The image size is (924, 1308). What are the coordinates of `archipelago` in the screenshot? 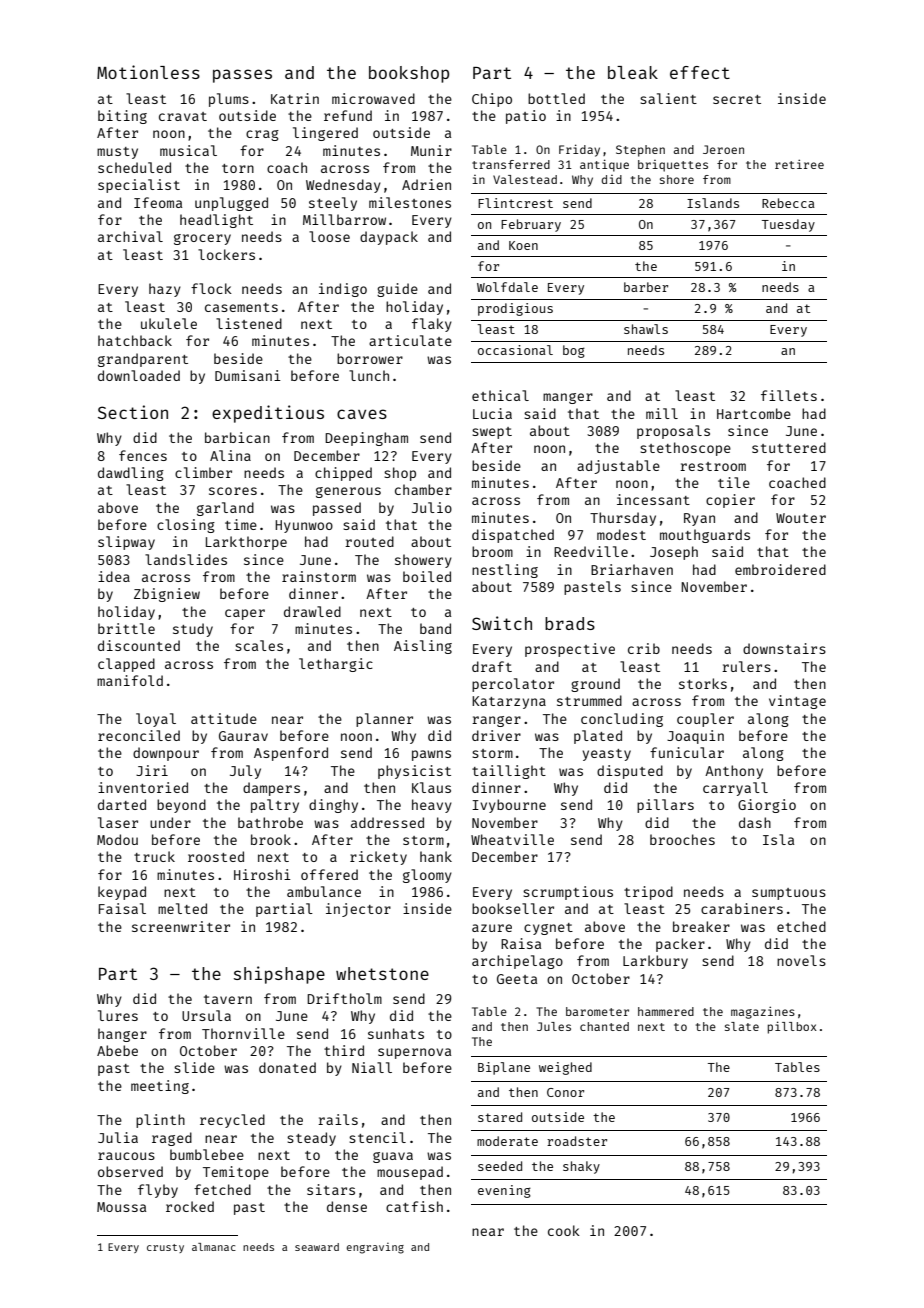 It's located at (517, 962).
